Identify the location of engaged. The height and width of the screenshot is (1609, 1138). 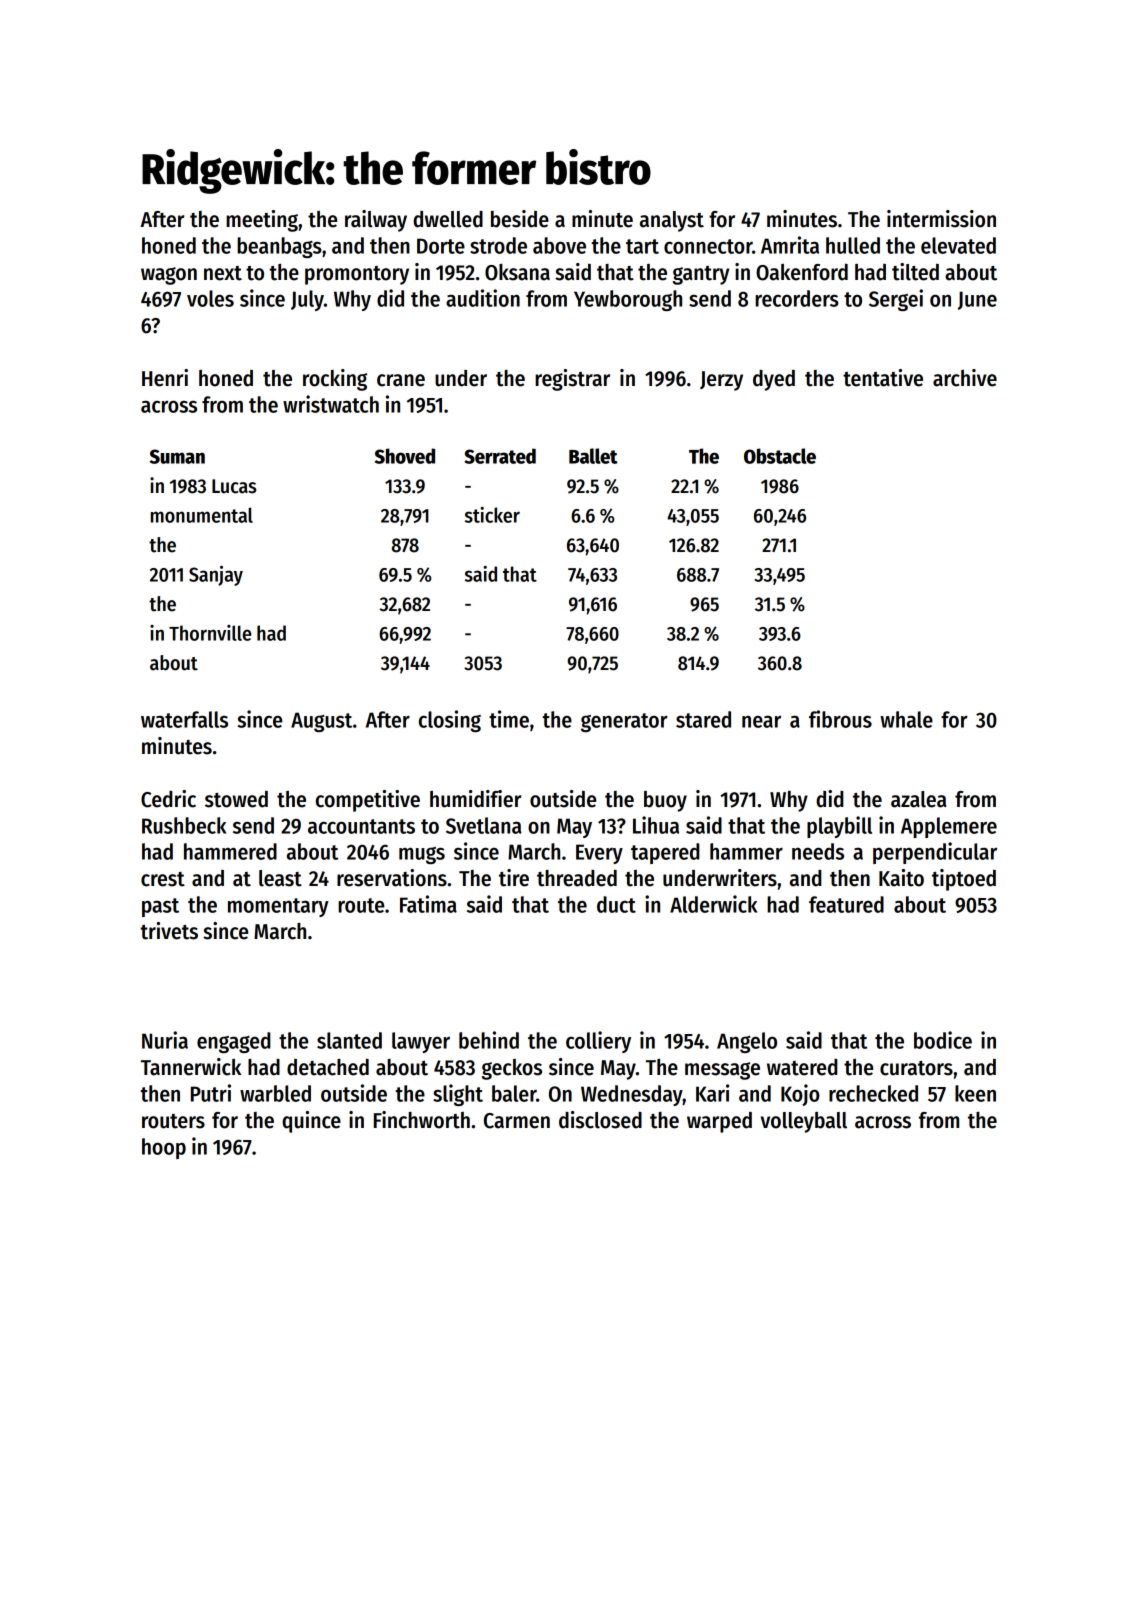
(234, 1042).
